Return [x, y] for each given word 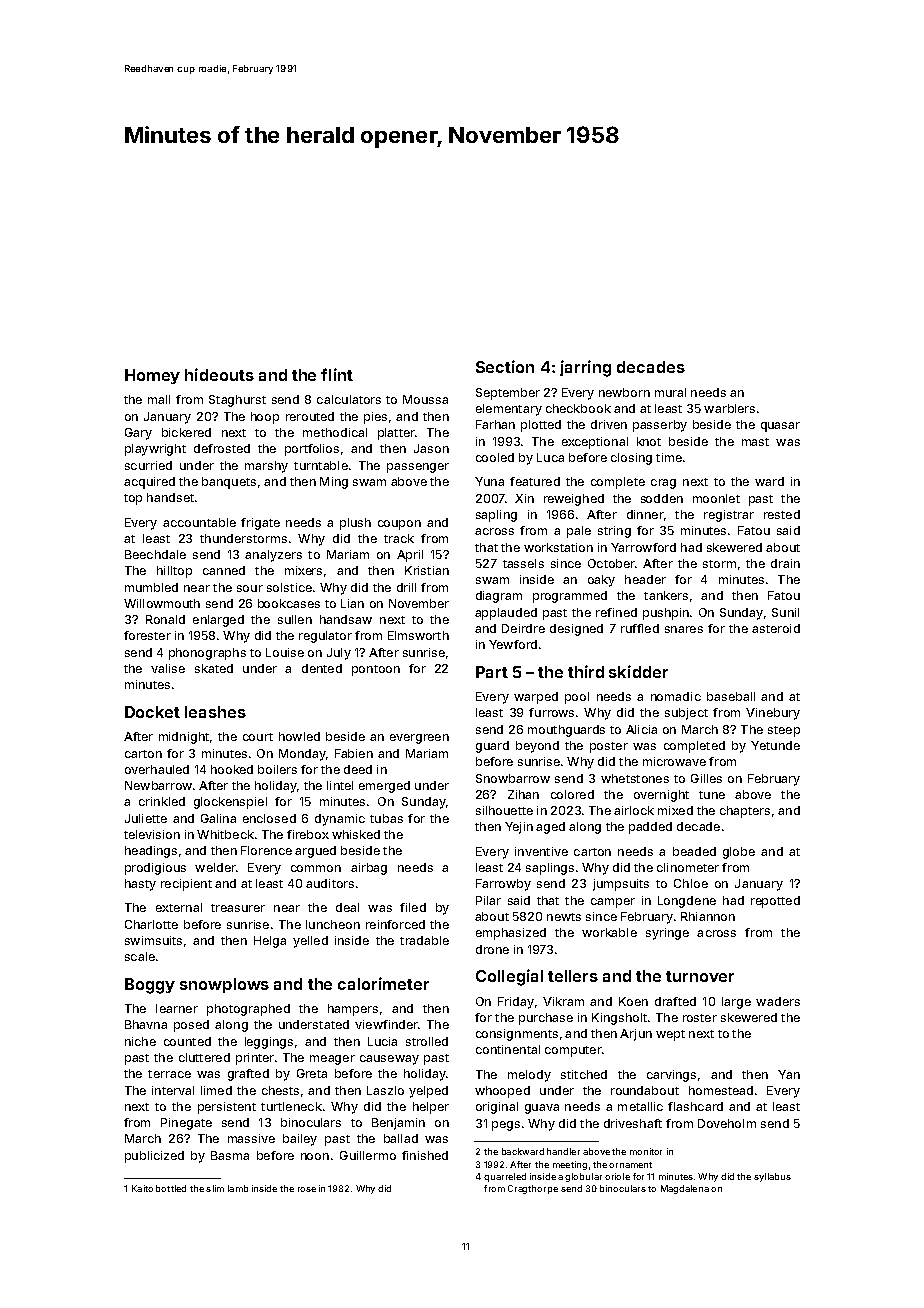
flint [337, 374]
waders [778, 1001]
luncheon [333, 924]
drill [406, 587]
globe [739, 853]
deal [347, 907]
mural [670, 392]
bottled [171, 1188]
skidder [638, 671]
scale [140, 956]
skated [214, 668]
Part [492, 672]
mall [159, 399]
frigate [260, 524]
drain [785, 563]
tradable [424, 940]
